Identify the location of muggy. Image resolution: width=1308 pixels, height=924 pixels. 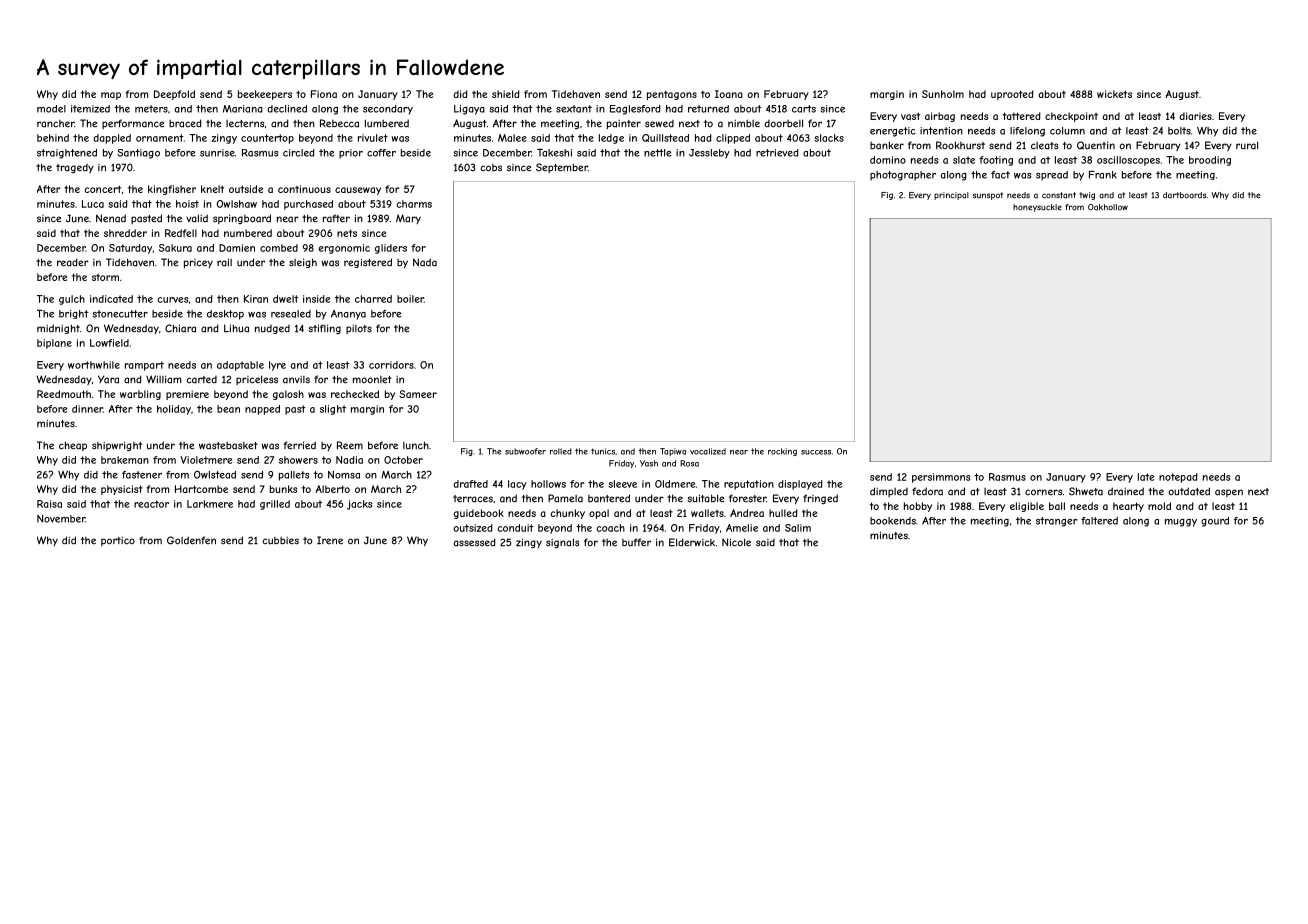
(1181, 523).
